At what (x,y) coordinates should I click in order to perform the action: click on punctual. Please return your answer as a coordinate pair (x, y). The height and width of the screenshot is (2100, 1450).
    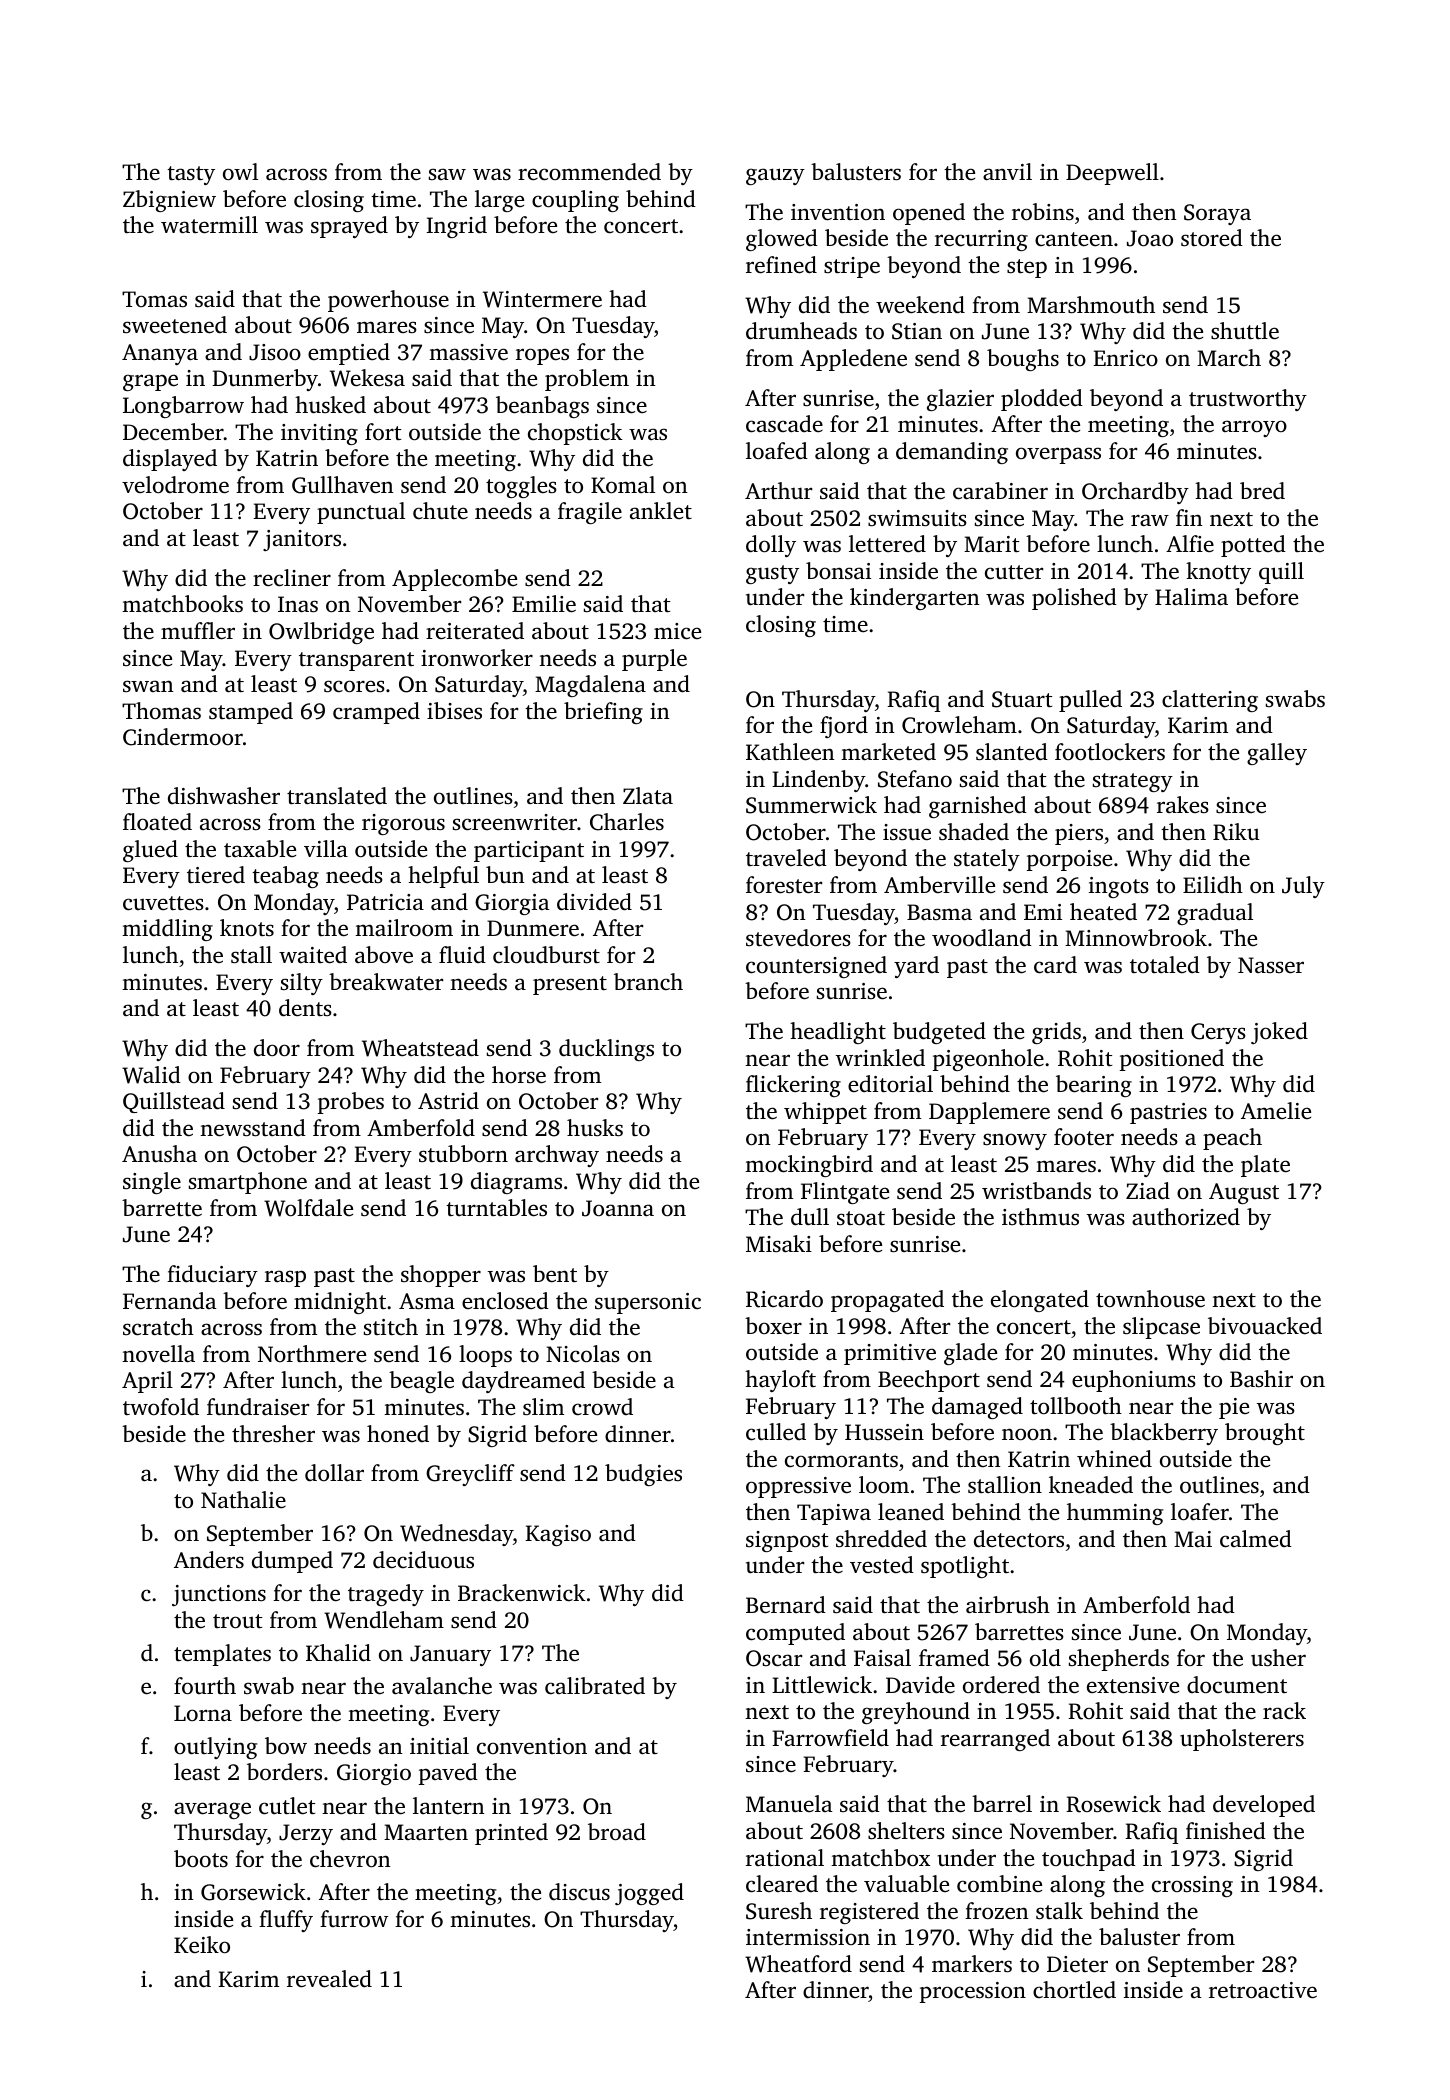
    Looking at the image, I should click on (361, 513).
